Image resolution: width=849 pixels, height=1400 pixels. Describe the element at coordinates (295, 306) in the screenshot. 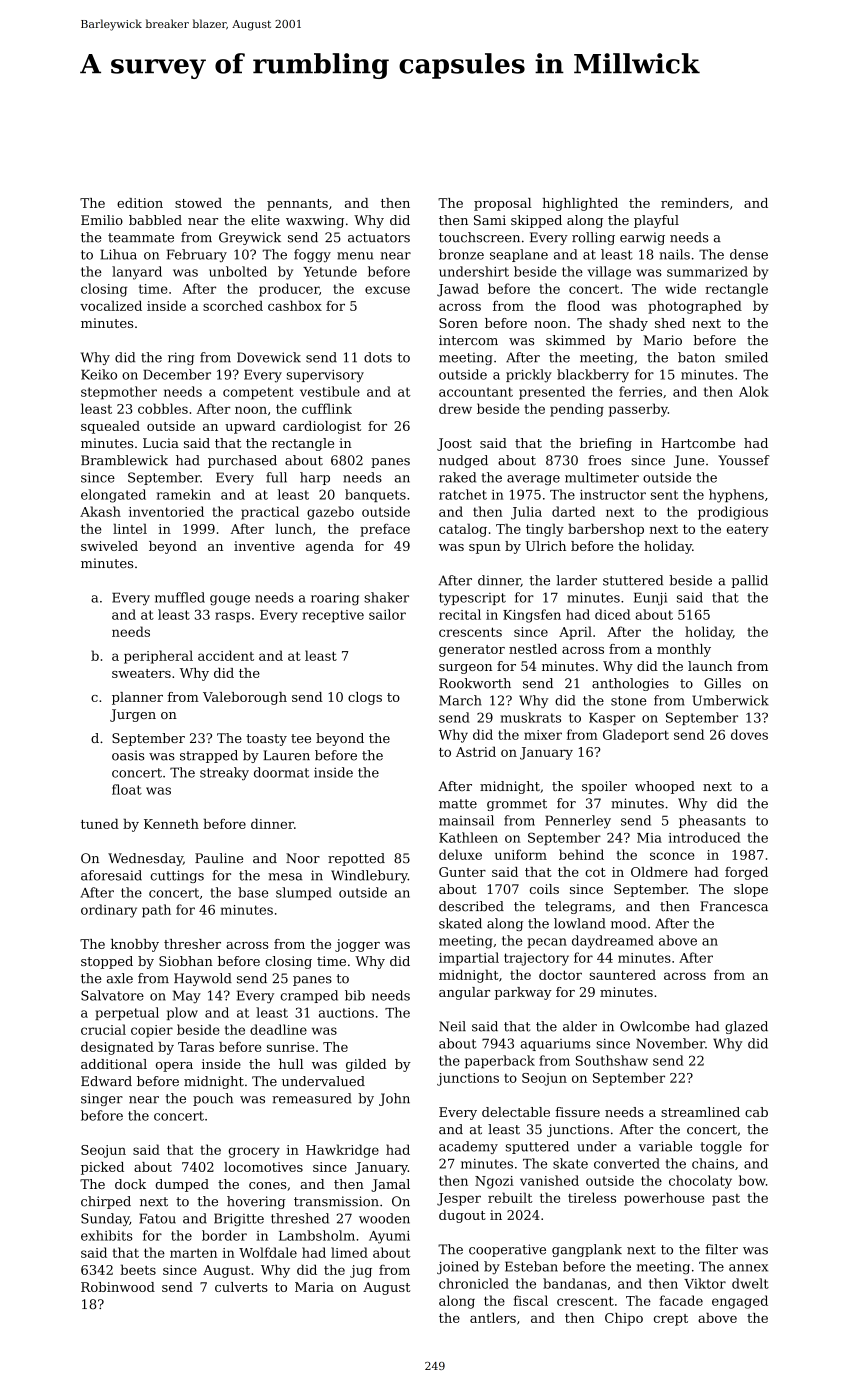

I see `cashbox` at that location.
